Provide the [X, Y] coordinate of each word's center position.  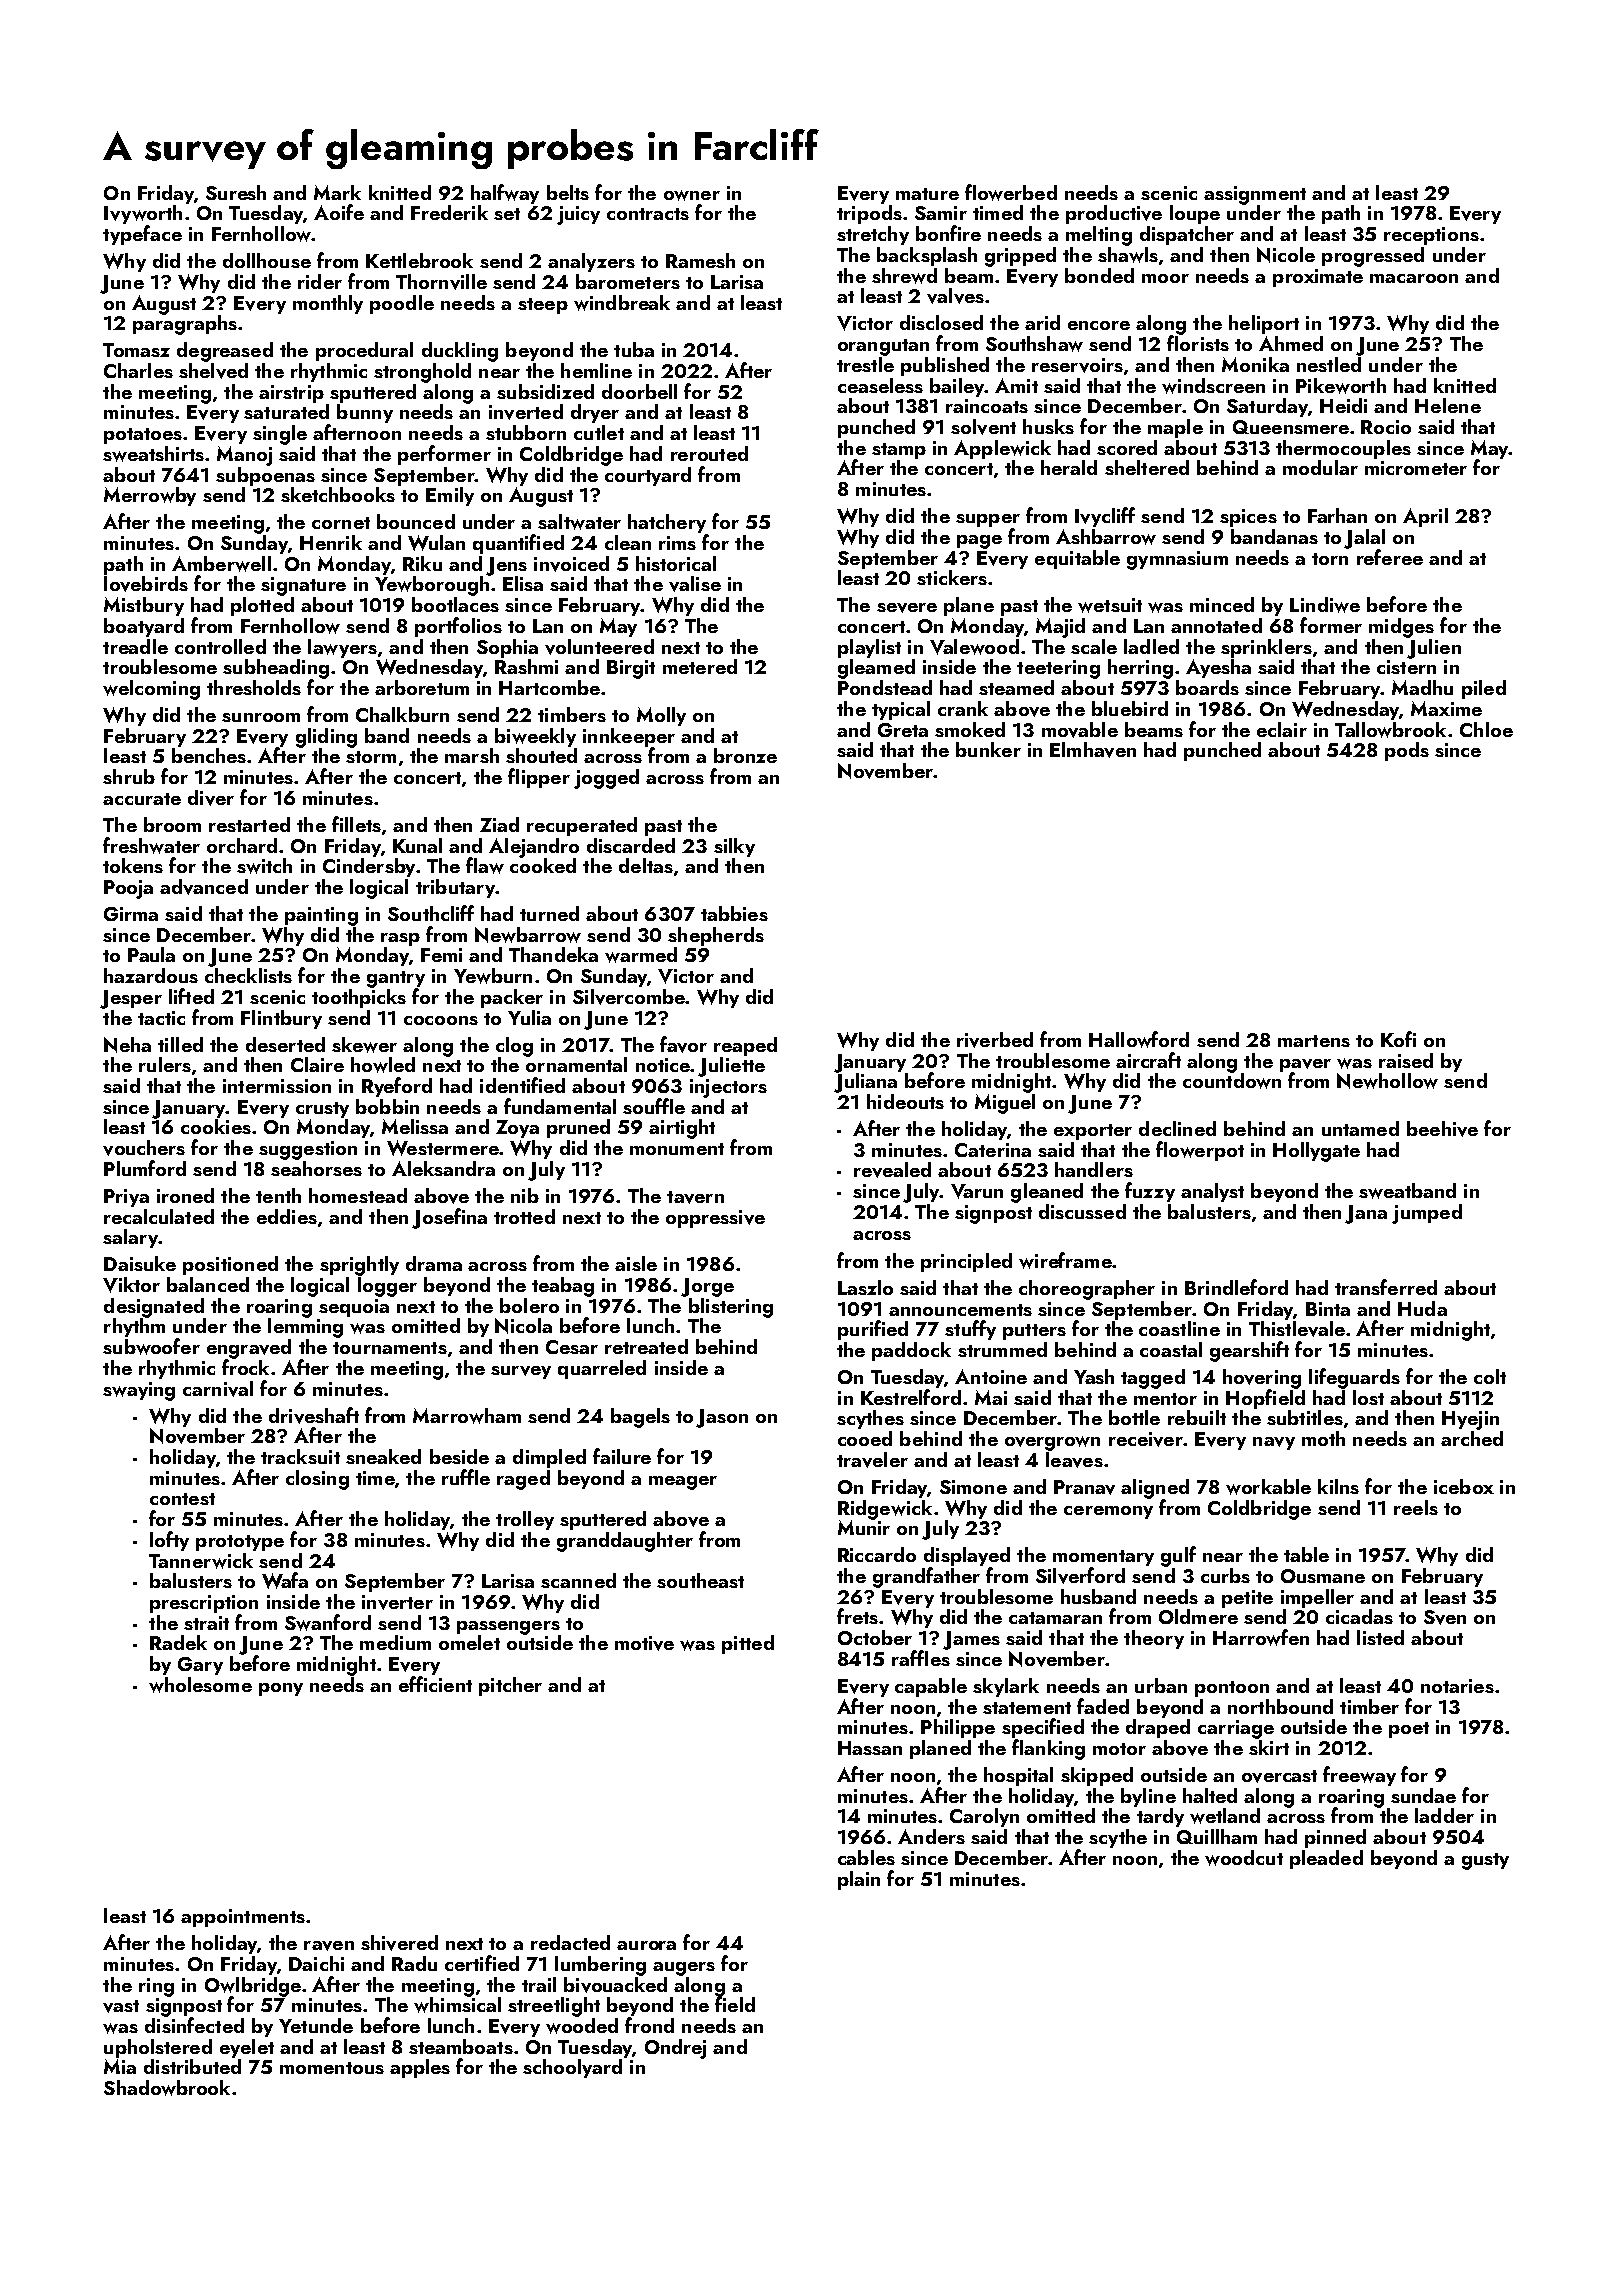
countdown [1232, 1081]
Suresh [236, 192]
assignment [1255, 195]
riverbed [995, 1040]
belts [568, 192]
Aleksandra [443, 1168]
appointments [243, 1918]
